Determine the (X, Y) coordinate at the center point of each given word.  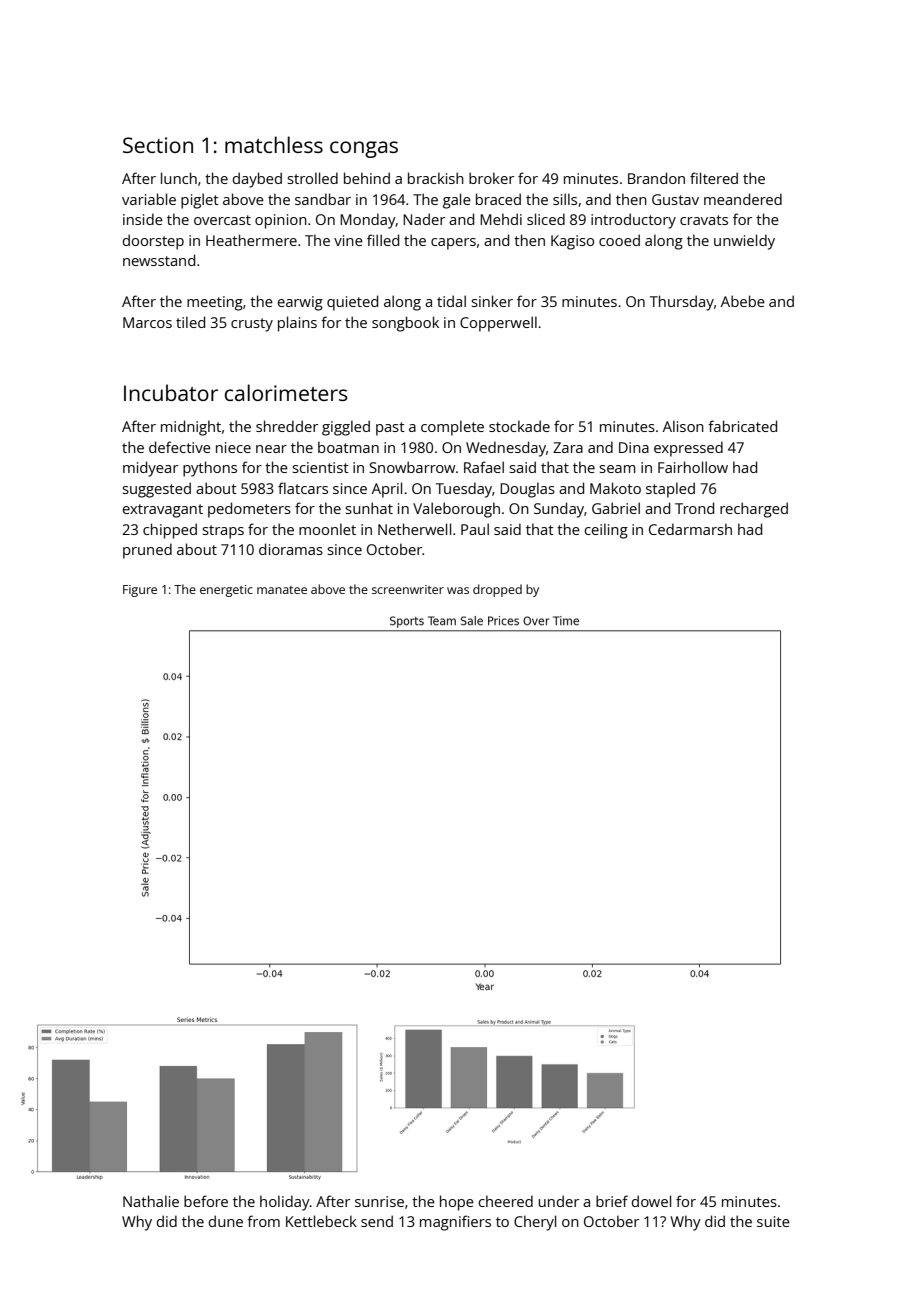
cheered (506, 1201)
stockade (519, 426)
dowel (651, 1201)
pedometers (249, 510)
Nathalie (151, 1201)
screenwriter (408, 589)
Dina (634, 447)
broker (491, 178)
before (206, 1201)
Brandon (656, 178)
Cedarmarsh (690, 529)
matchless (274, 144)
